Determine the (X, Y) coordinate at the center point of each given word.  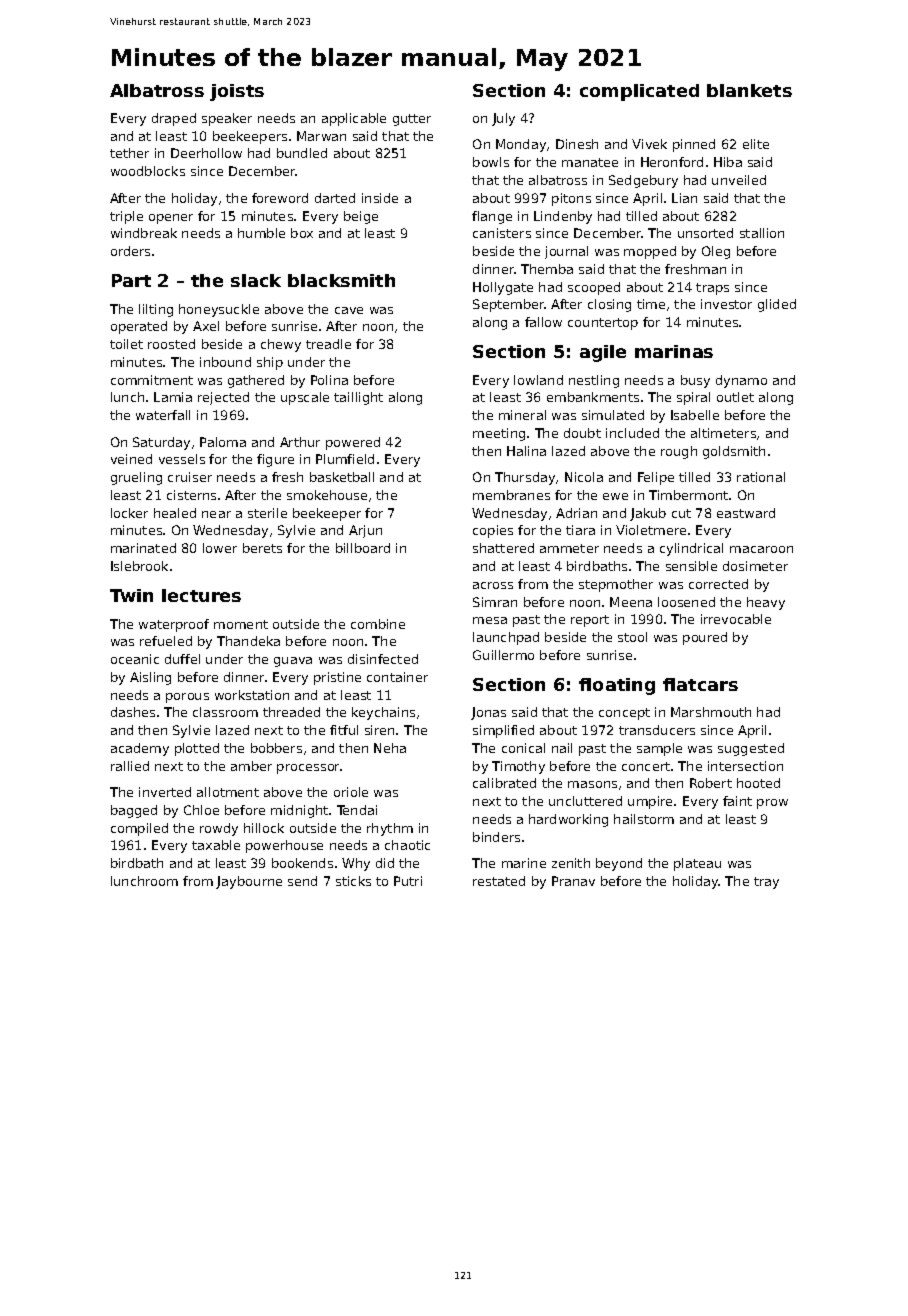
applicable (354, 119)
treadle (328, 344)
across (493, 585)
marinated (143, 548)
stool (632, 637)
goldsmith (734, 452)
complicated (639, 92)
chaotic (407, 845)
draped (174, 119)
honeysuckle (219, 310)
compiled (139, 829)
